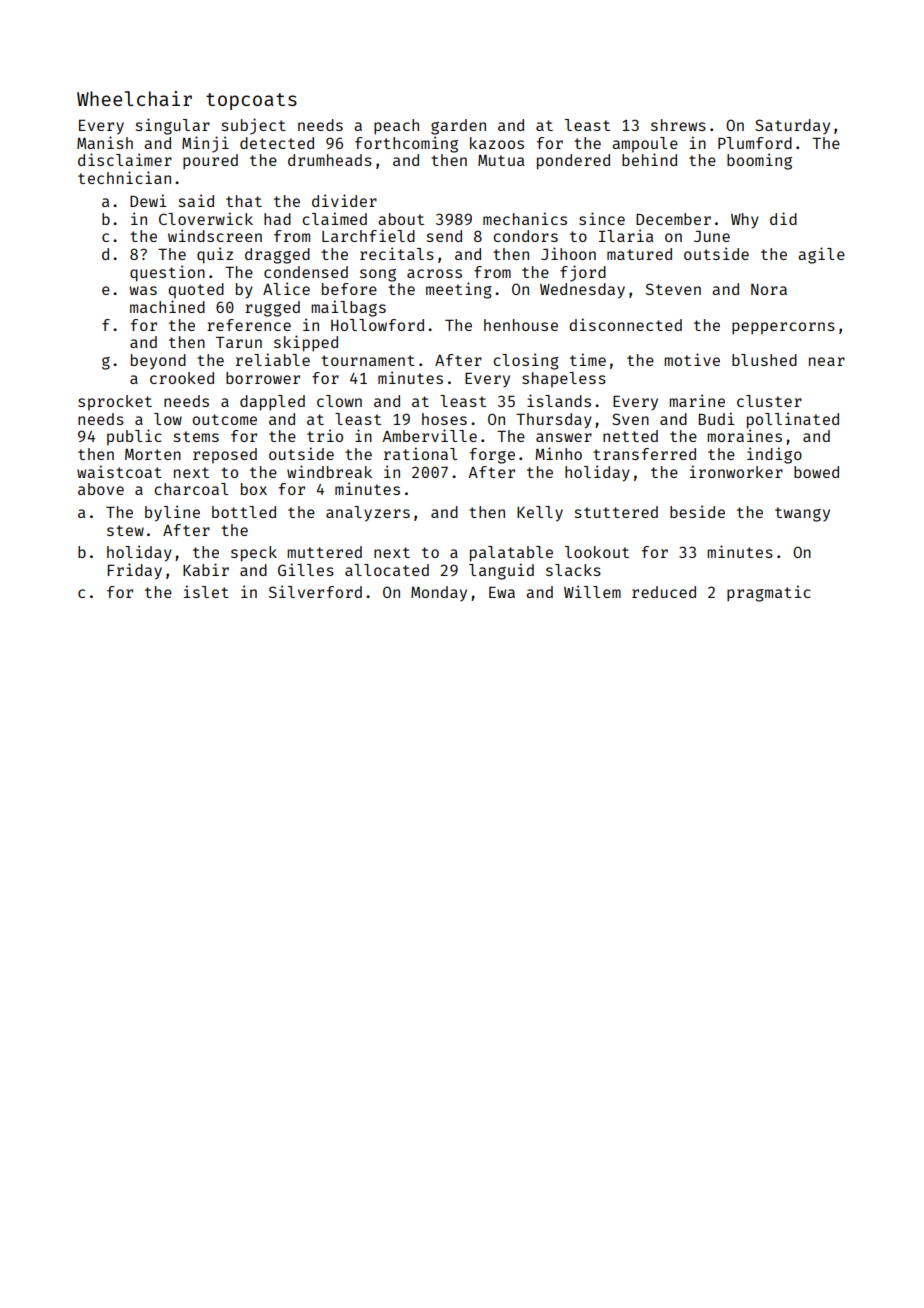 This page has height=1308, width=924. What do you see at coordinates (277, 256) in the page?
I see `dragged` at bounding box center [277, 256].
